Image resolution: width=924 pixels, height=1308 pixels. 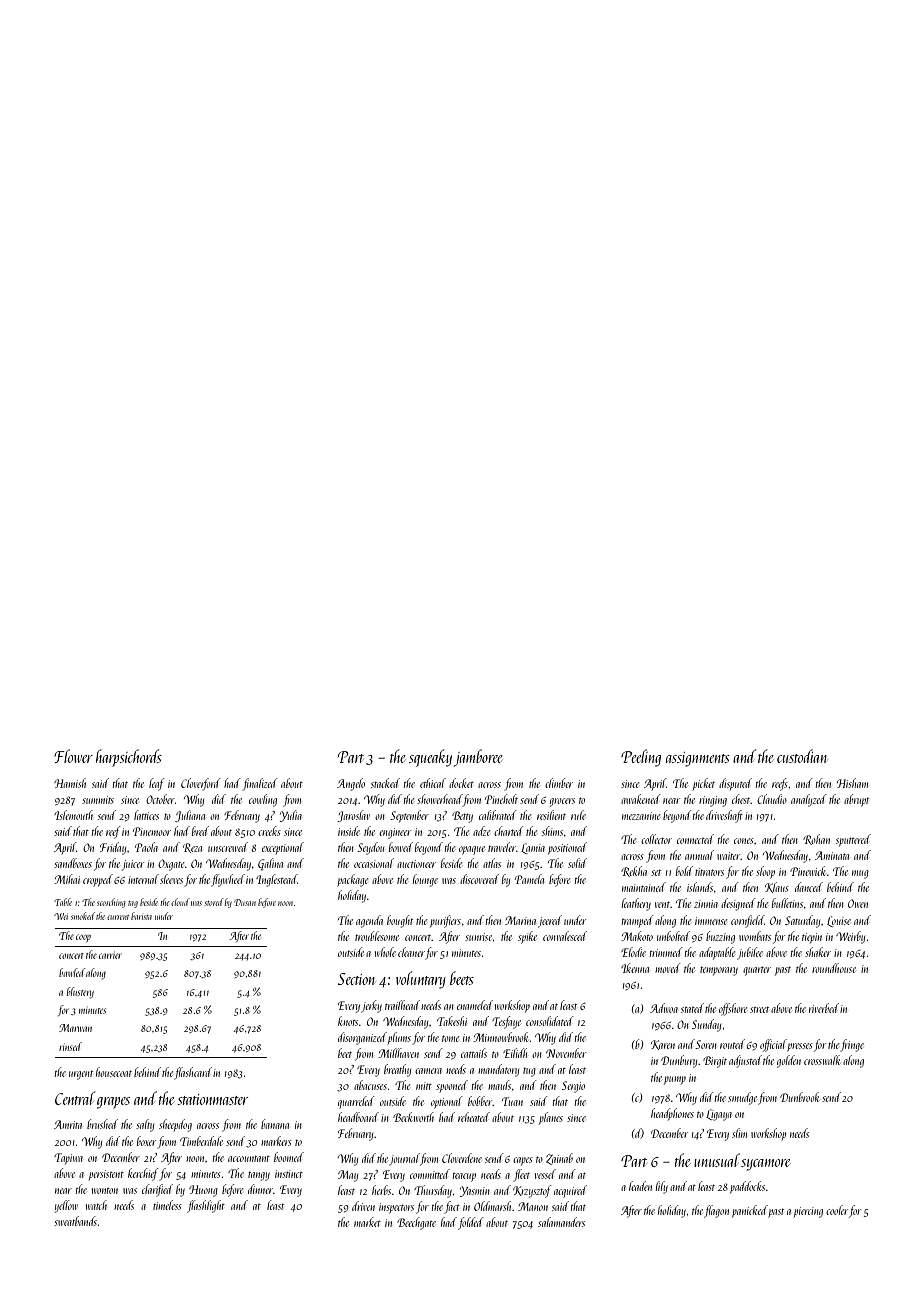 What do you see at coordinates (206, 1206) in the screenshot?
I see `flashlight` at bounding box center [206, 1206].
